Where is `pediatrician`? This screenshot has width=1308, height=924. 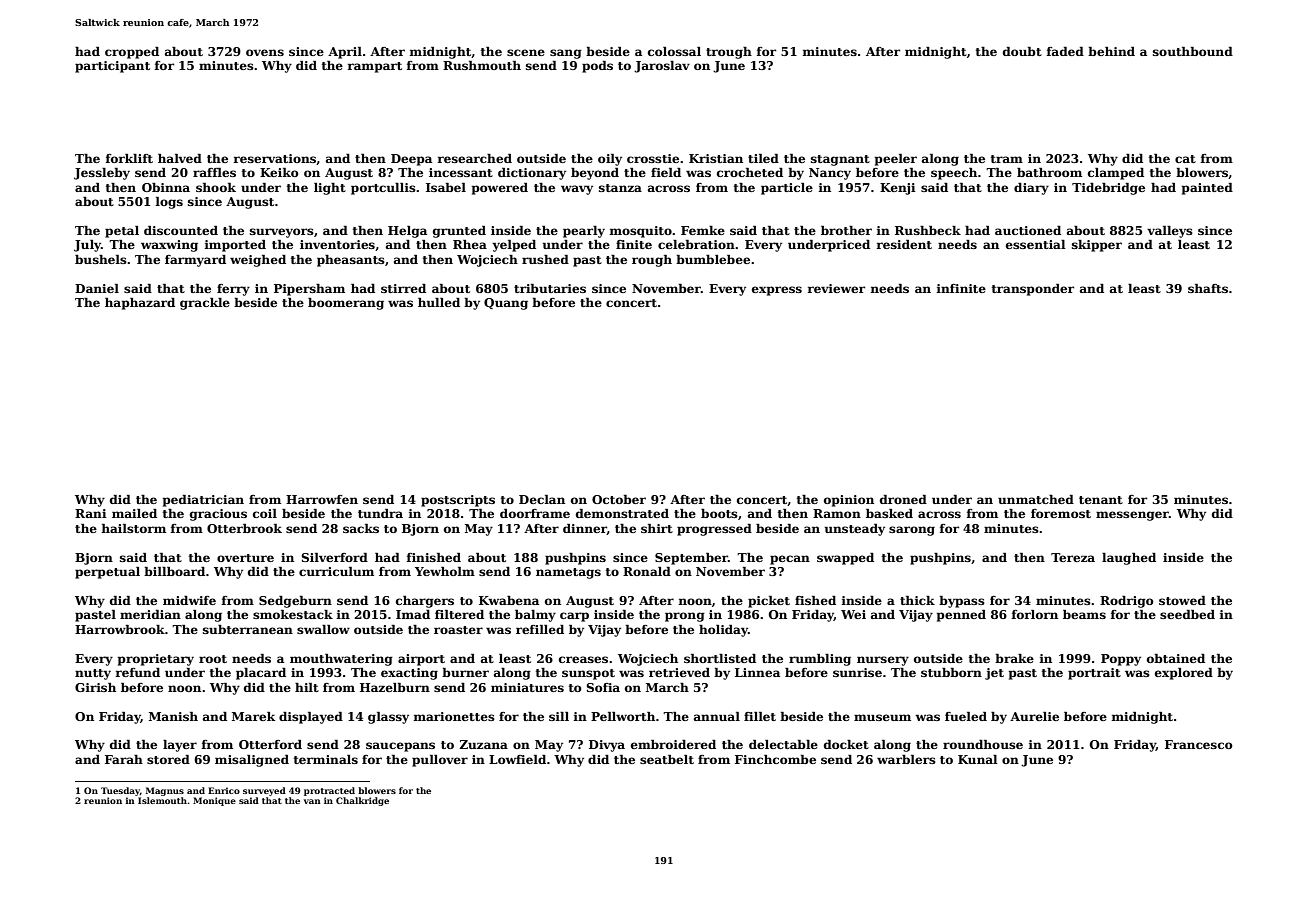
pediatrician is located at coordinates (203, 501).
